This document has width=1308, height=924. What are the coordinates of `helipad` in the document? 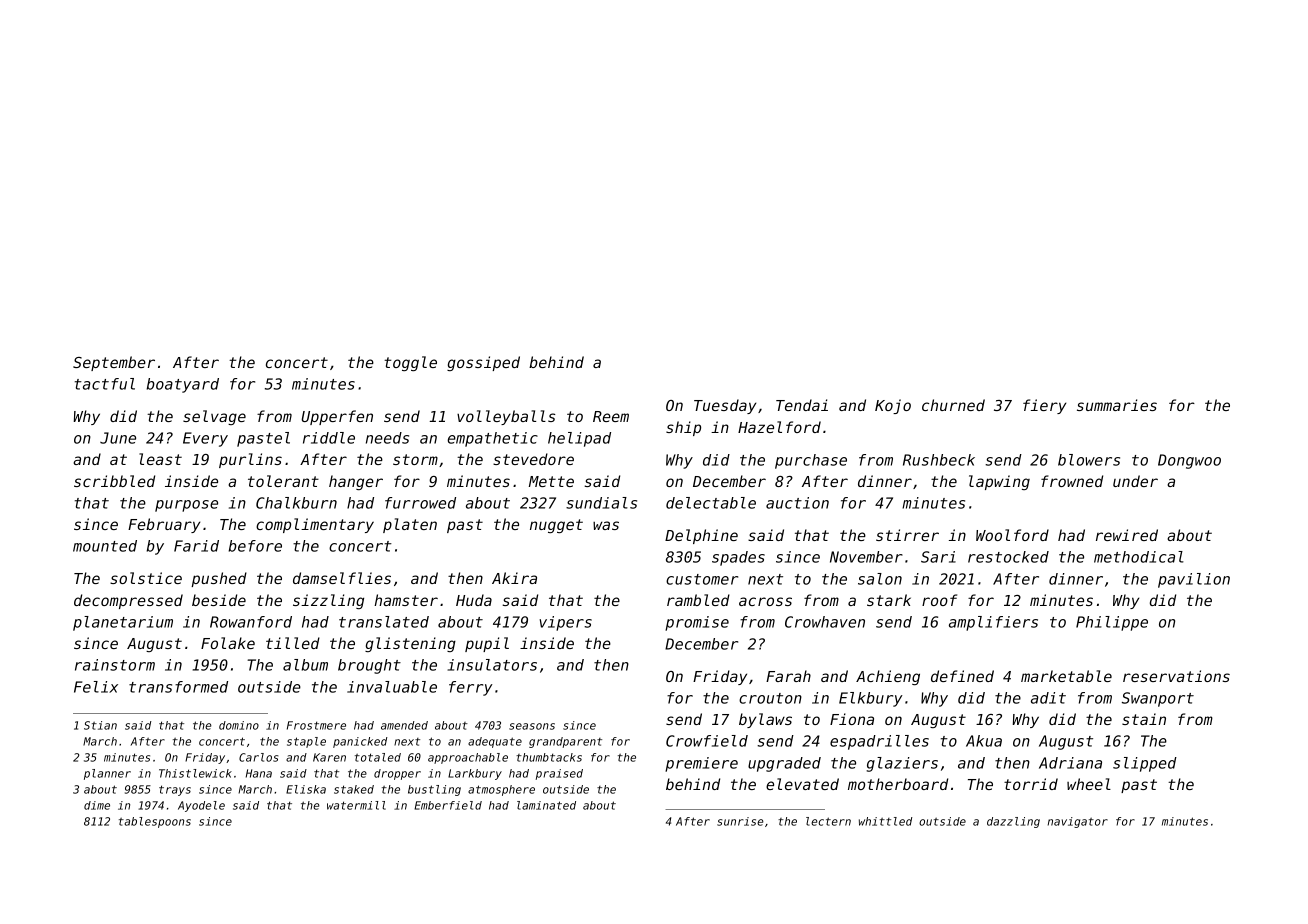 It's located at (579, 439).
